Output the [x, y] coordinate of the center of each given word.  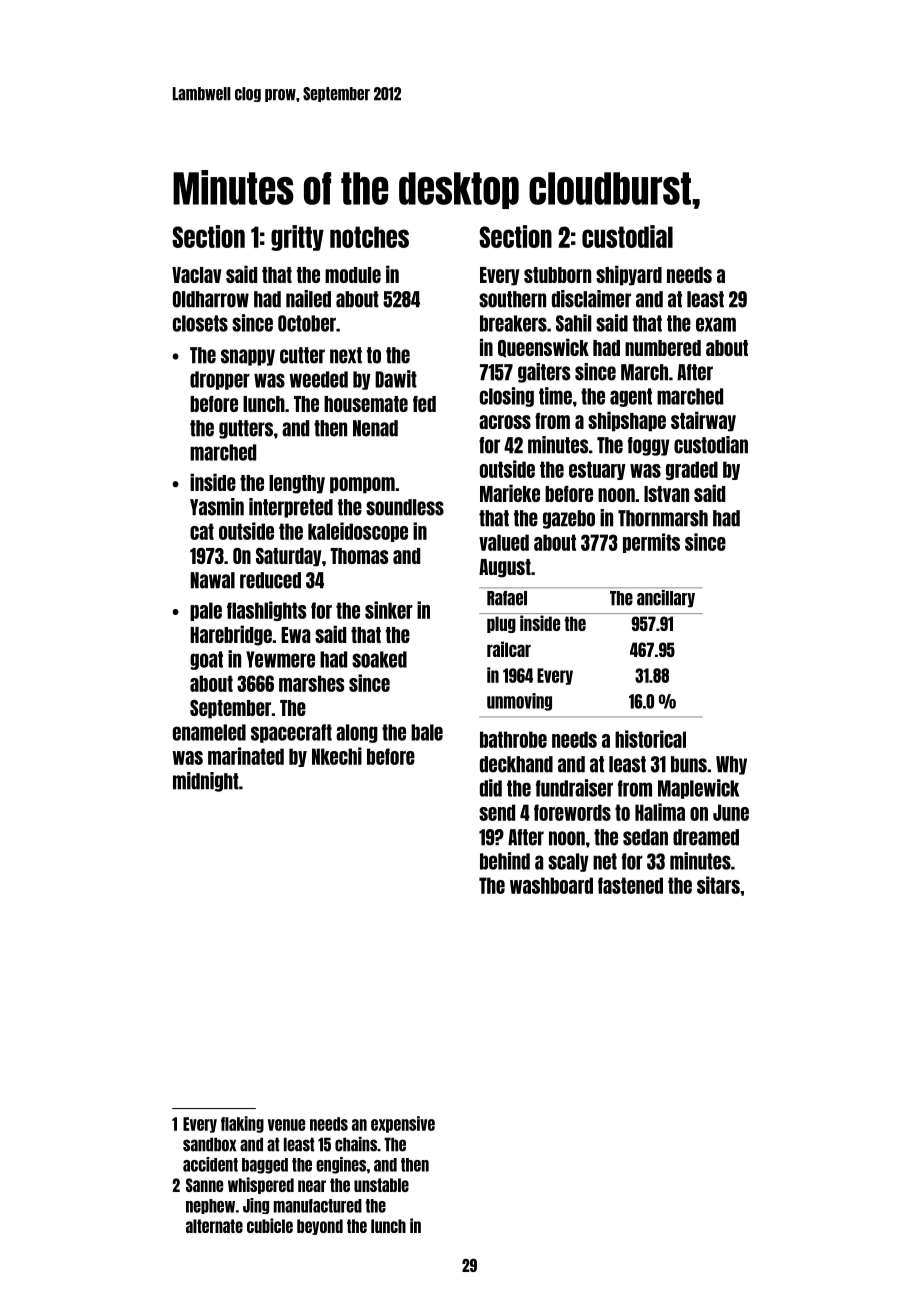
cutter [302, 355]
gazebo [569, 519]
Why [731, 765]
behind [505, 861]
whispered [261, 1185]
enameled [209, 732]
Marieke [510, 493]
